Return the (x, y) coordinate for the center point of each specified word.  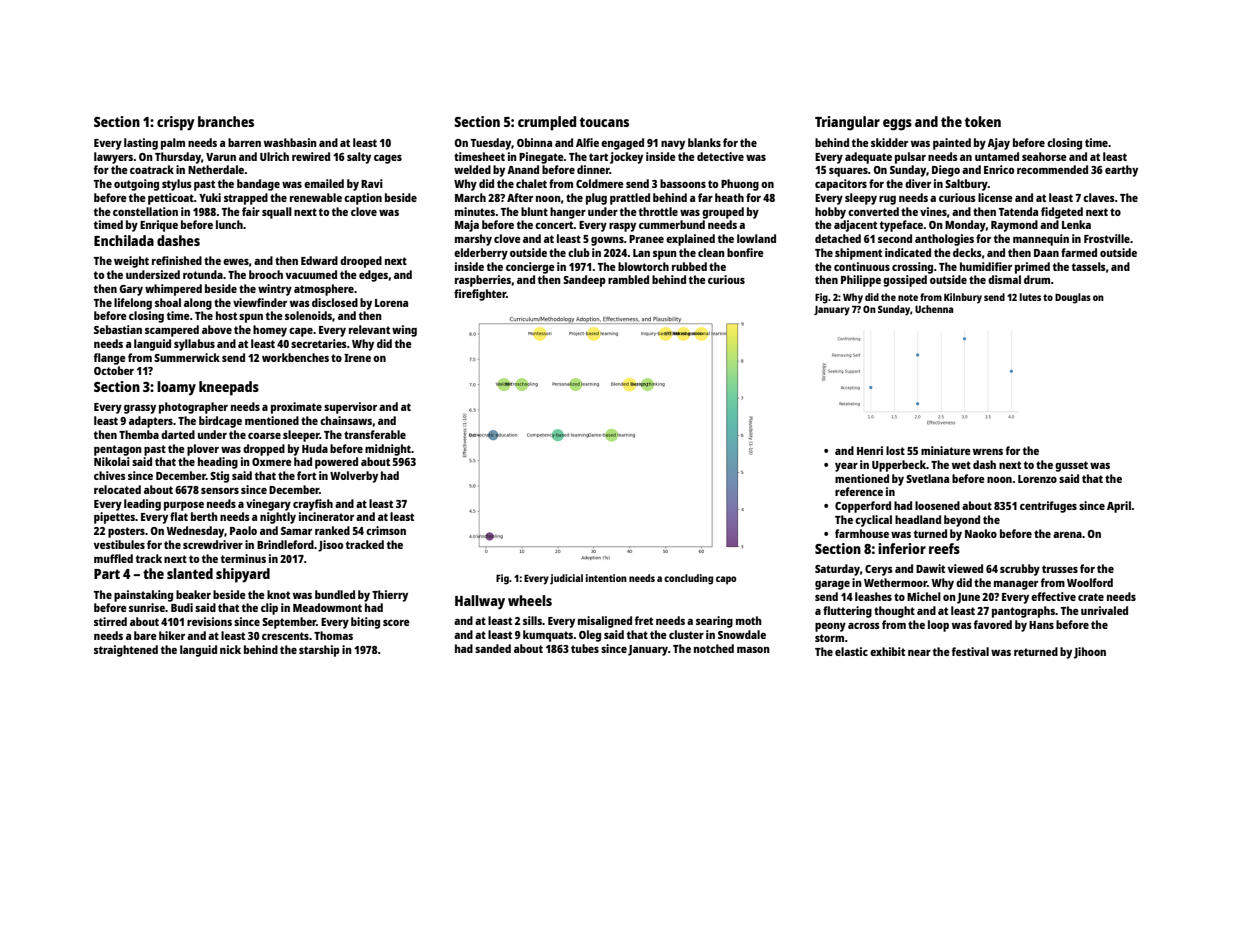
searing (714, 622)
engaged (622, 144)
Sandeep (584, 281)
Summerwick (187, 357)
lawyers (113, 158)
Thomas (333, 635)
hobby (830, 213)
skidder (889, 142)
